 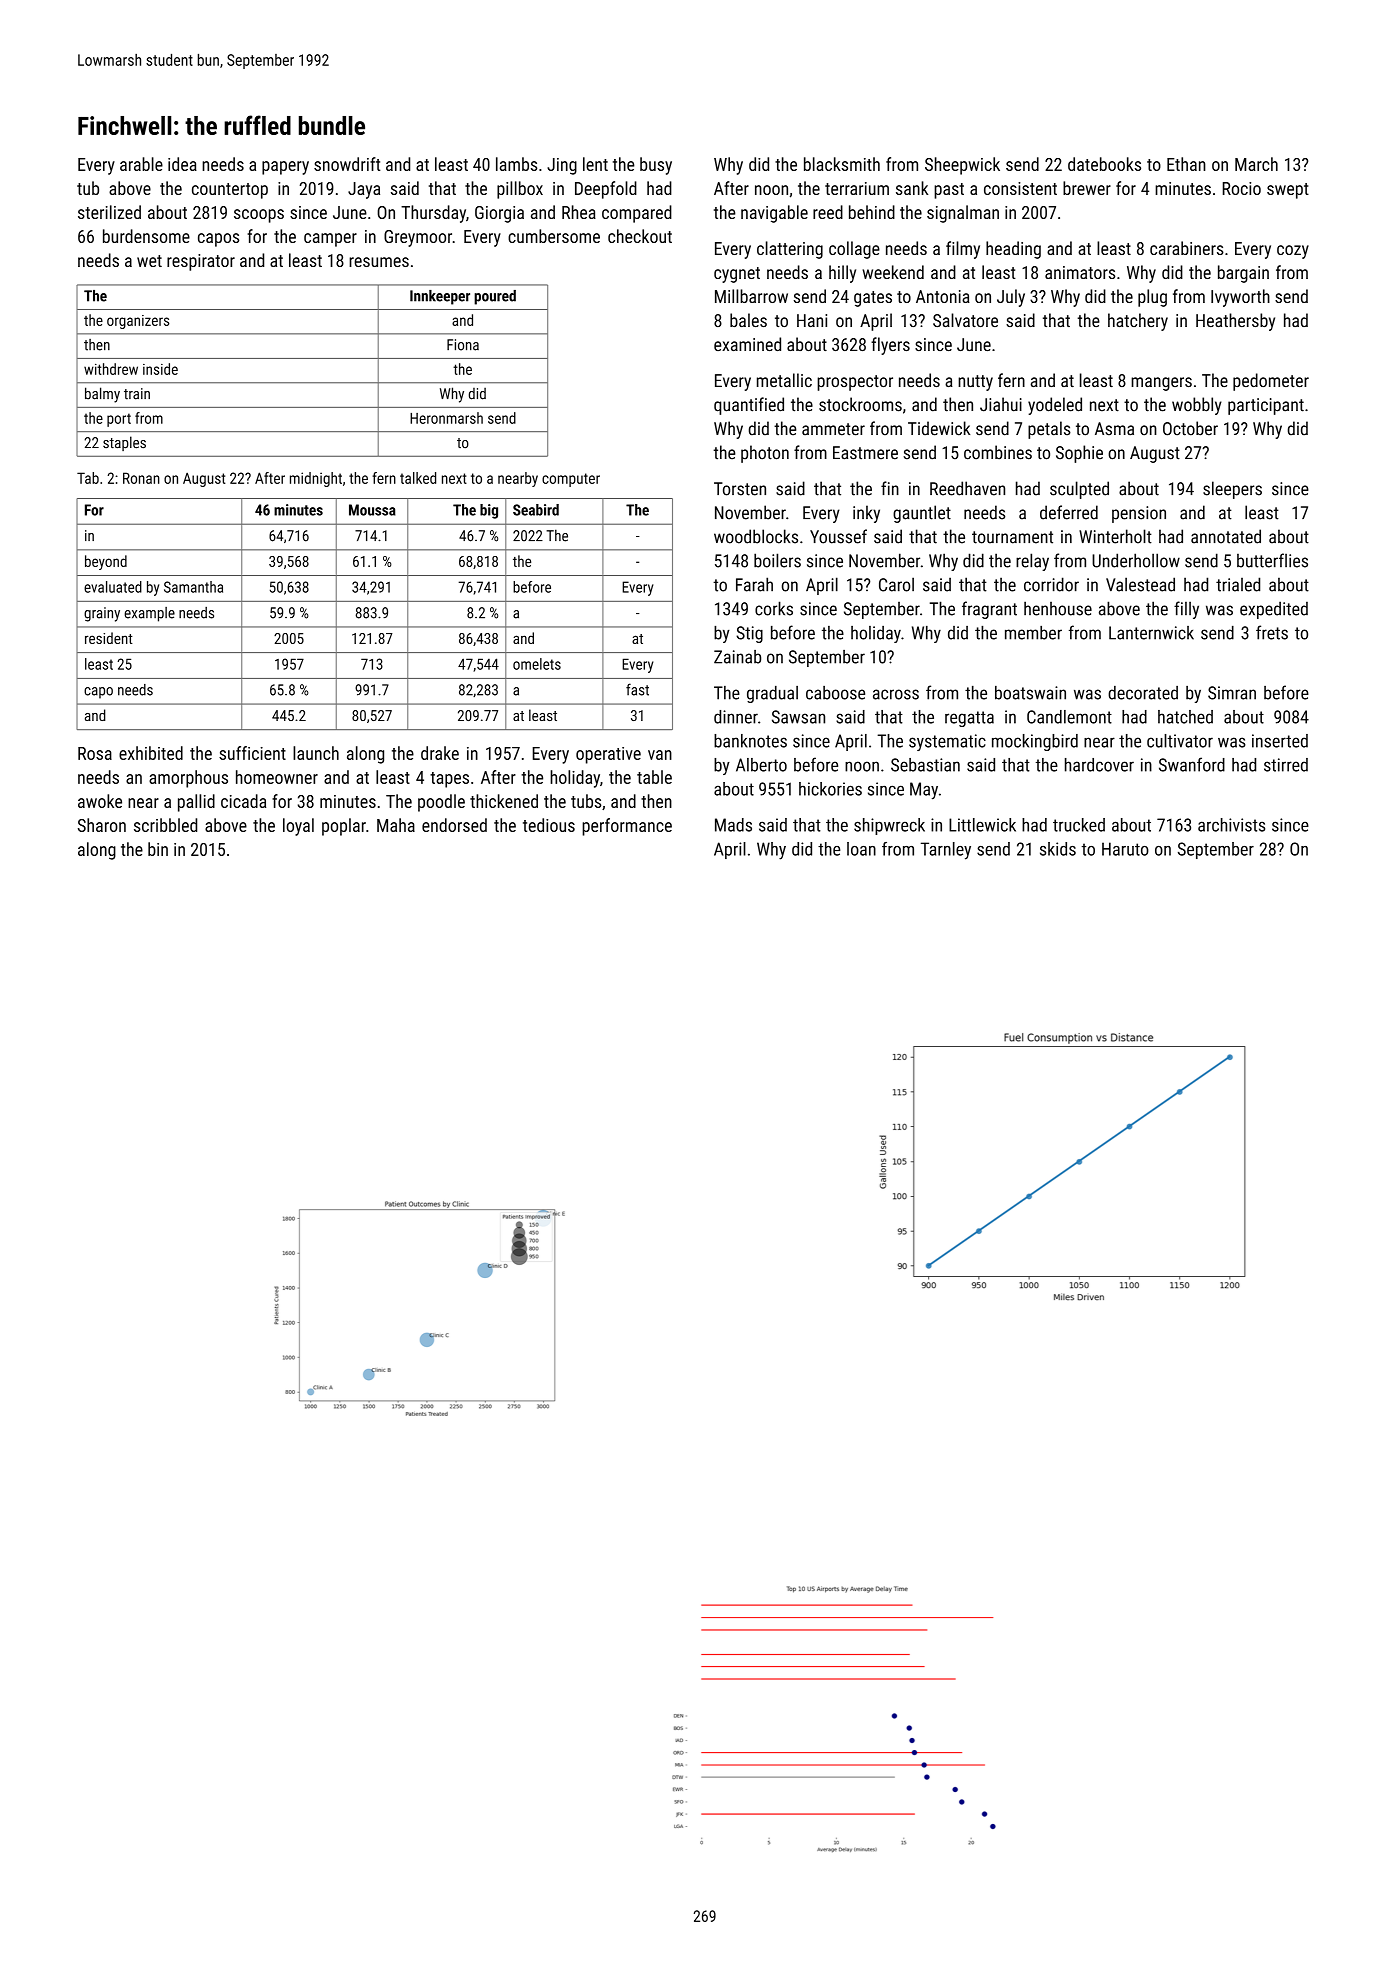 What do you see at coordinates (495, 297) in the screenshot?
I see `poured` at bounding box center [495, 297].
